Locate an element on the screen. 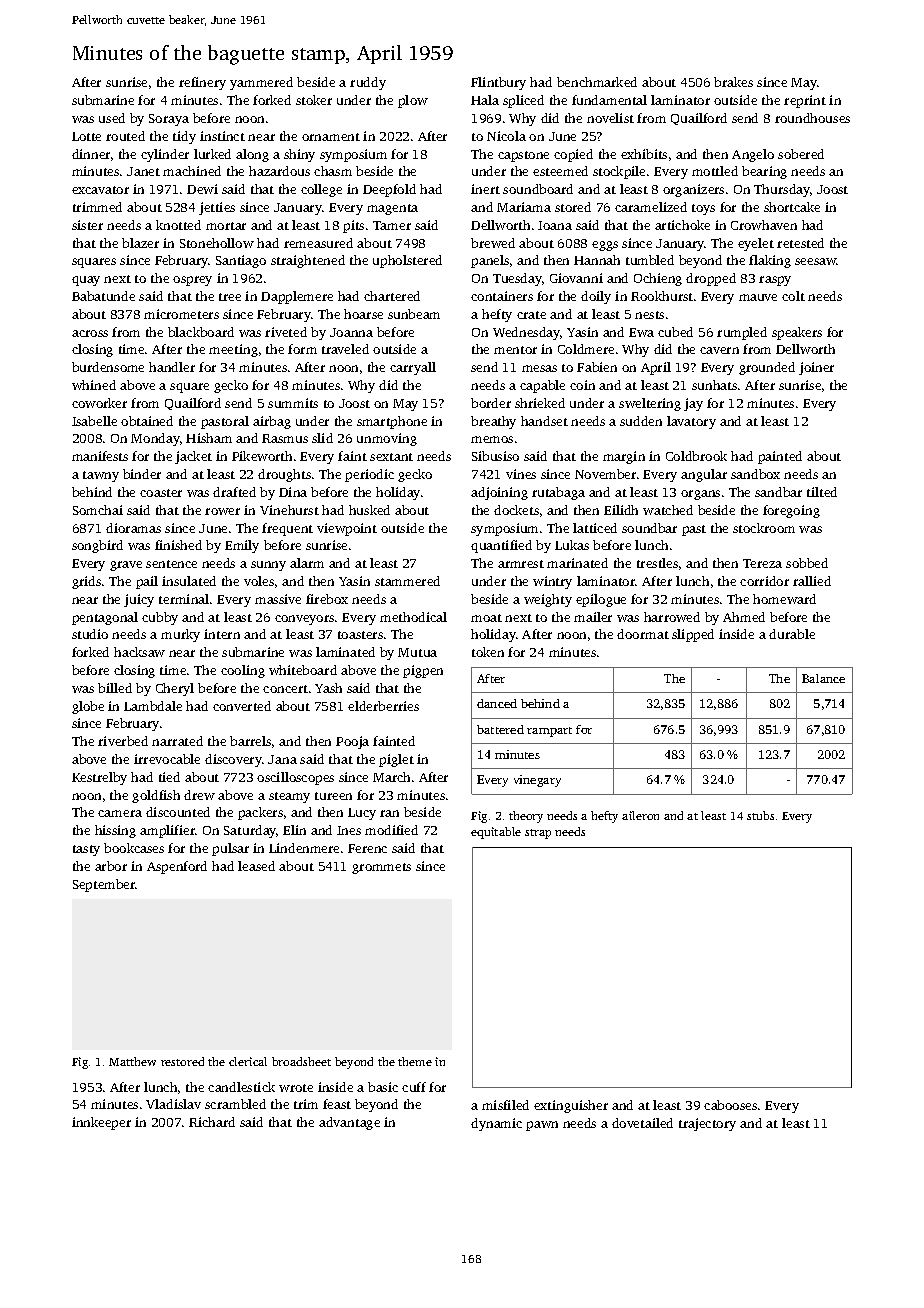 This screenshot has width=924, height=1308. Mutua is located at coordinates (417, 652).
